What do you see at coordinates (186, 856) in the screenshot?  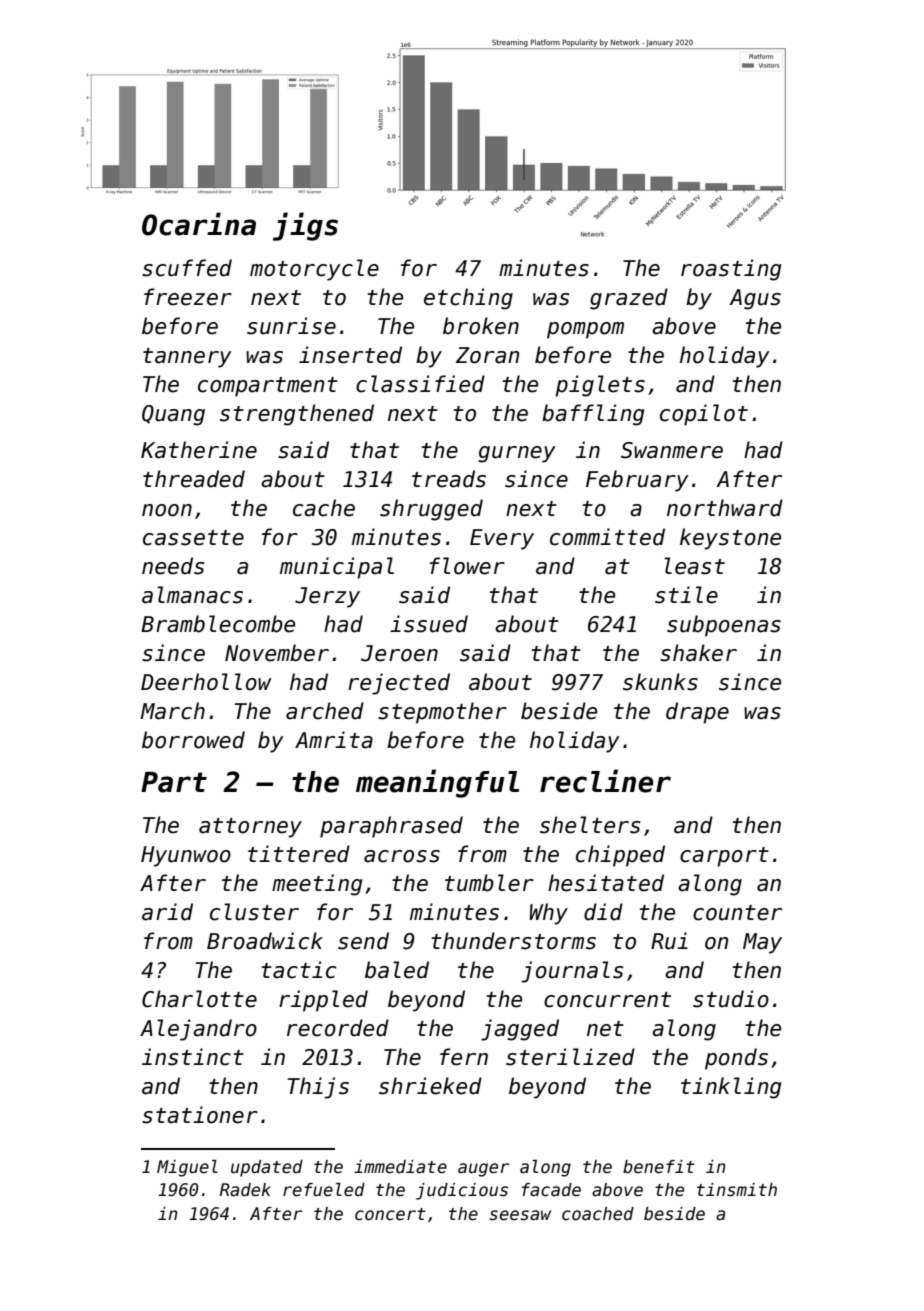 I see `Hyunwoo` at bounding box center [186, 856].
